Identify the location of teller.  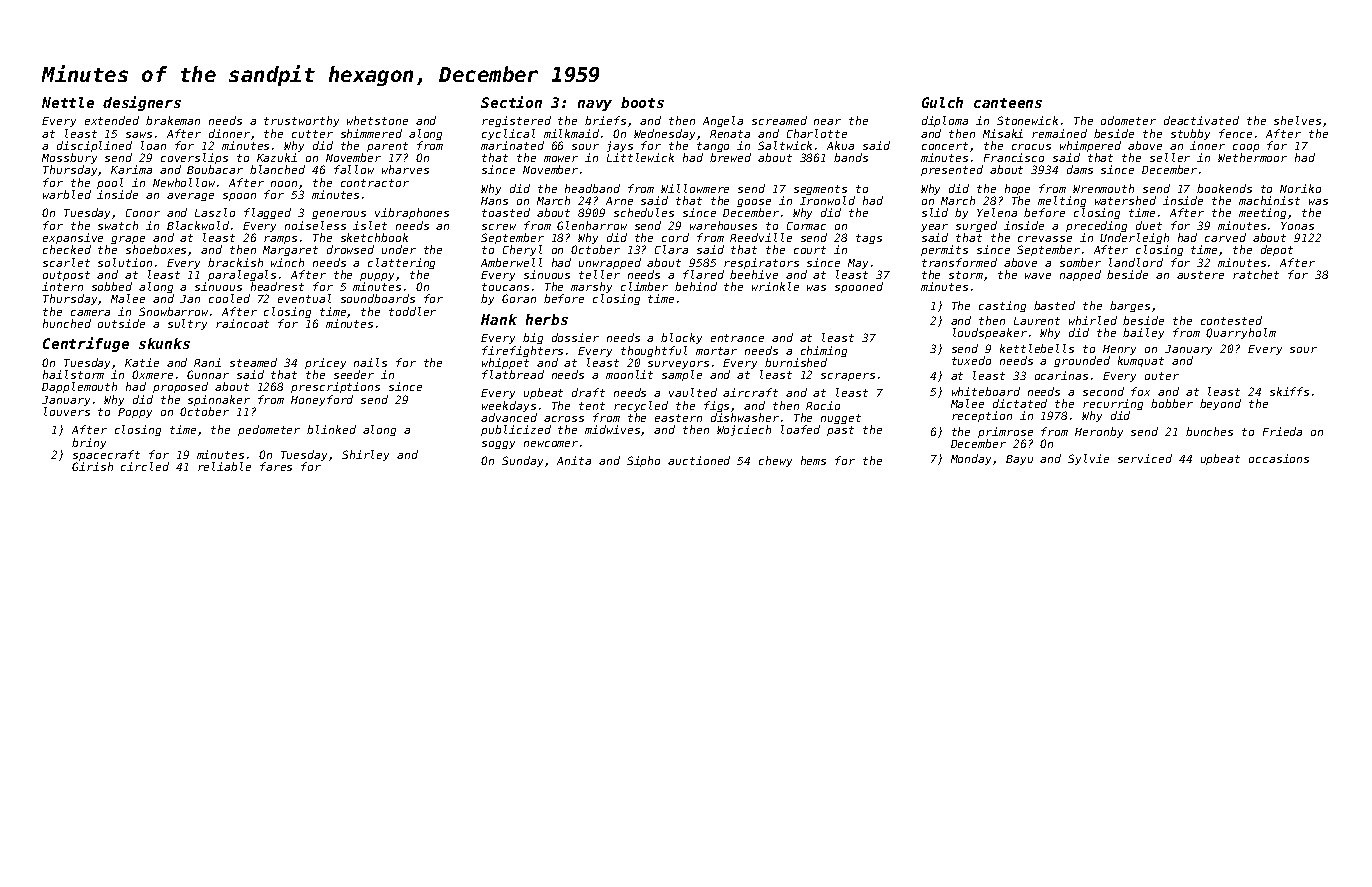
(599, 274).
